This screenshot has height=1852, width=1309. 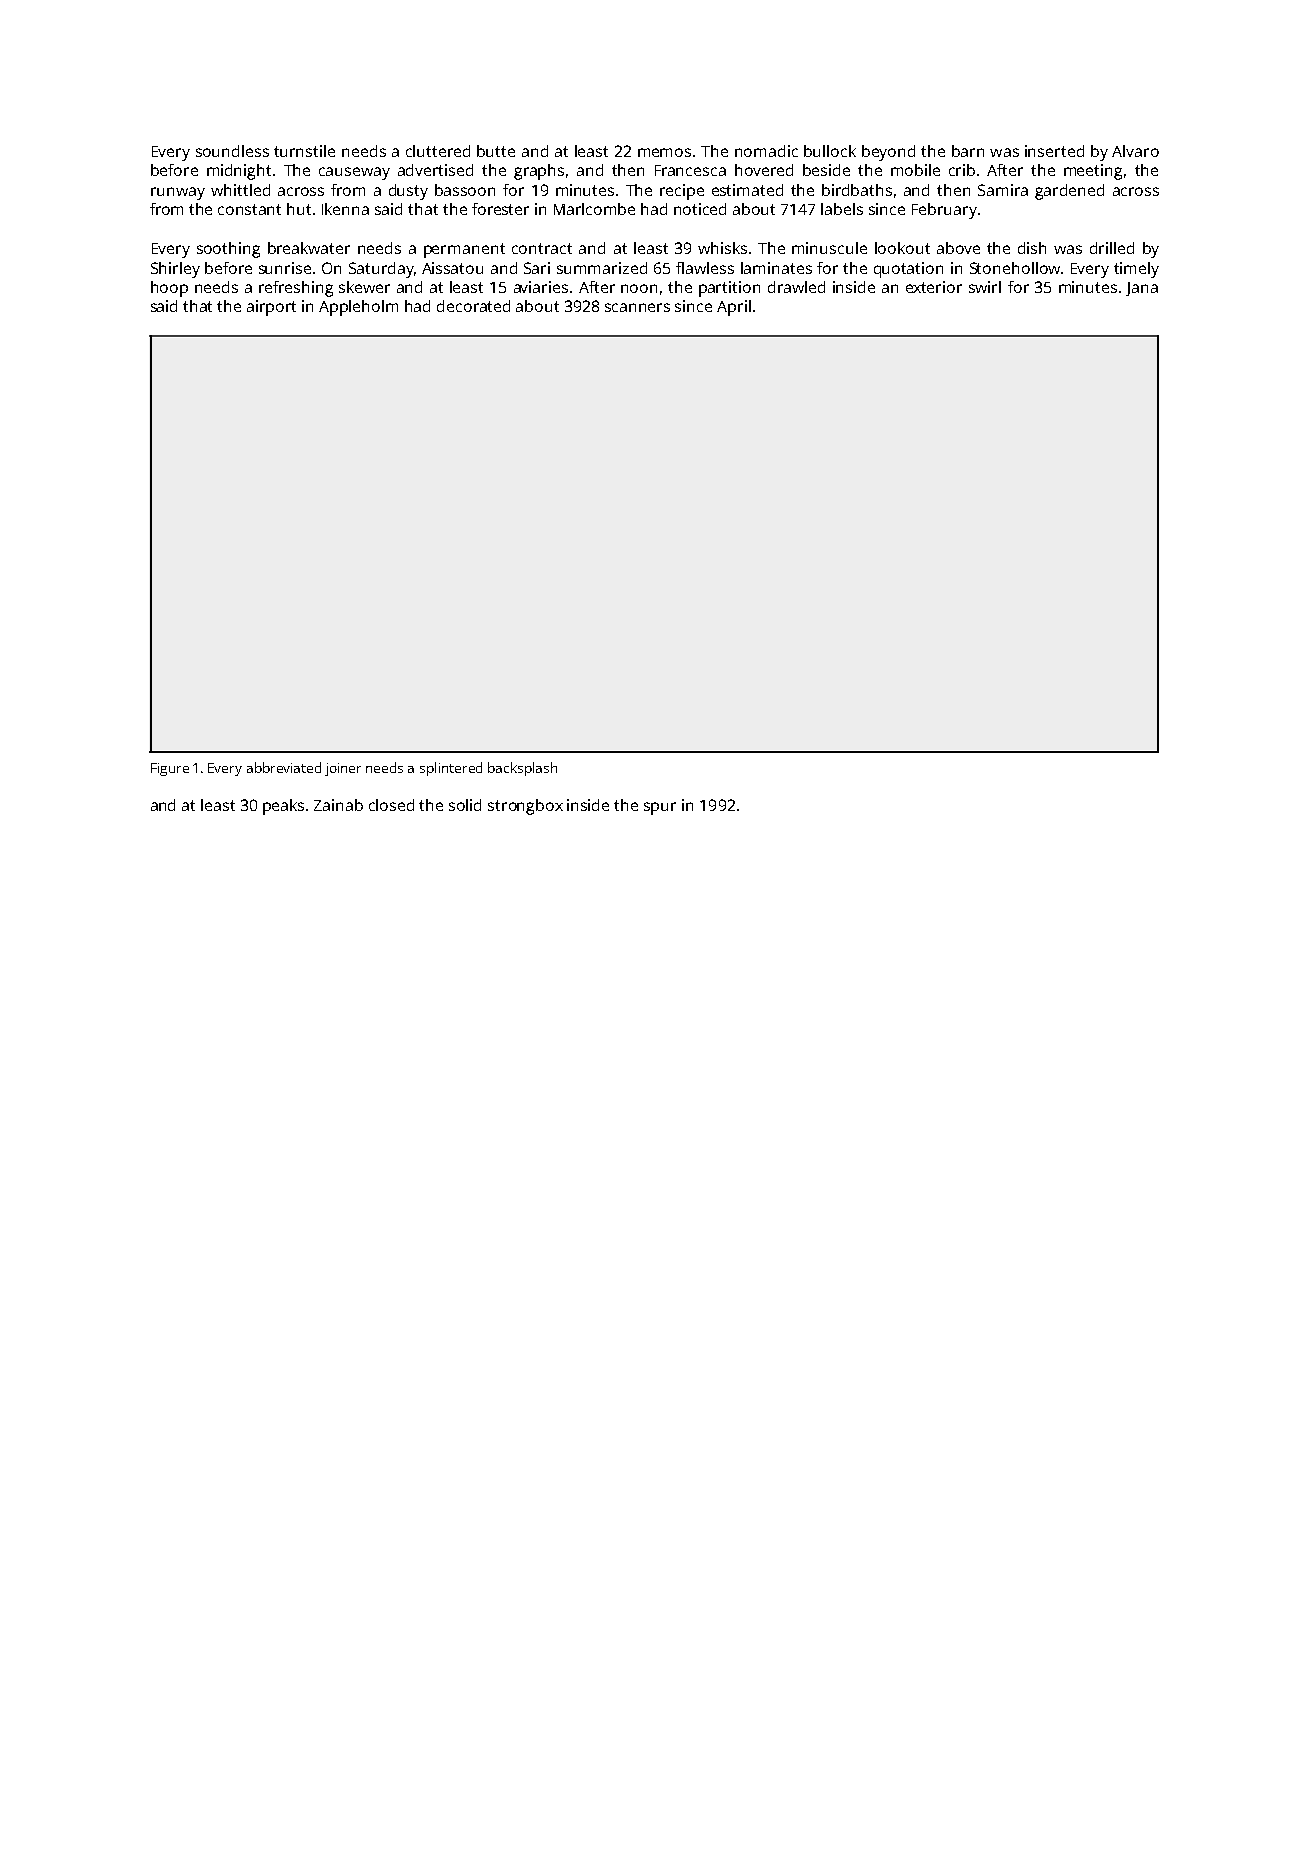 What do you see at coordinates (934, 287) in the screenshot?
I see `exterior` at bounding box center [934, 287].
